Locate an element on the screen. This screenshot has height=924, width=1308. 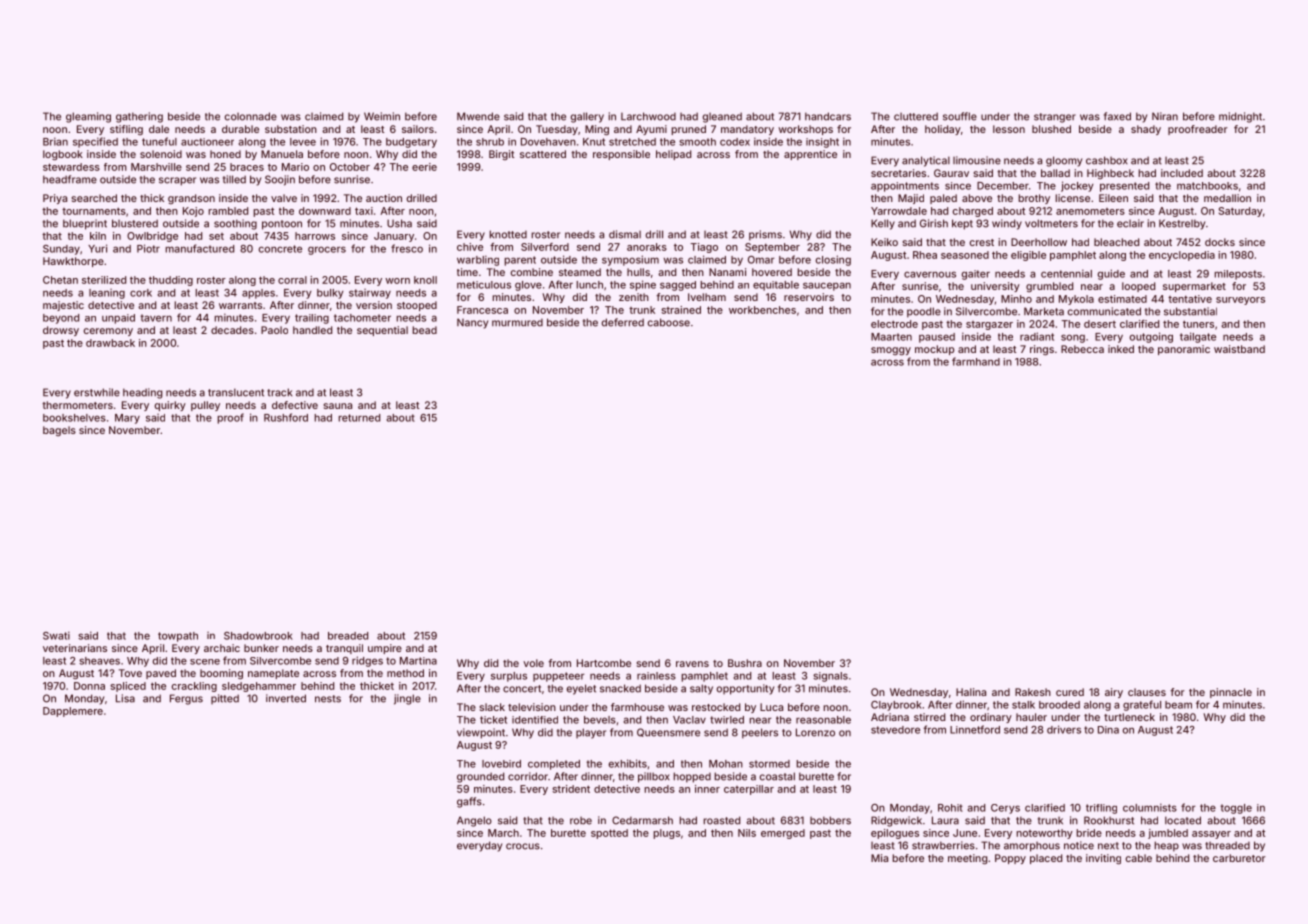
Bushra is located at coordinates (745, 663).
